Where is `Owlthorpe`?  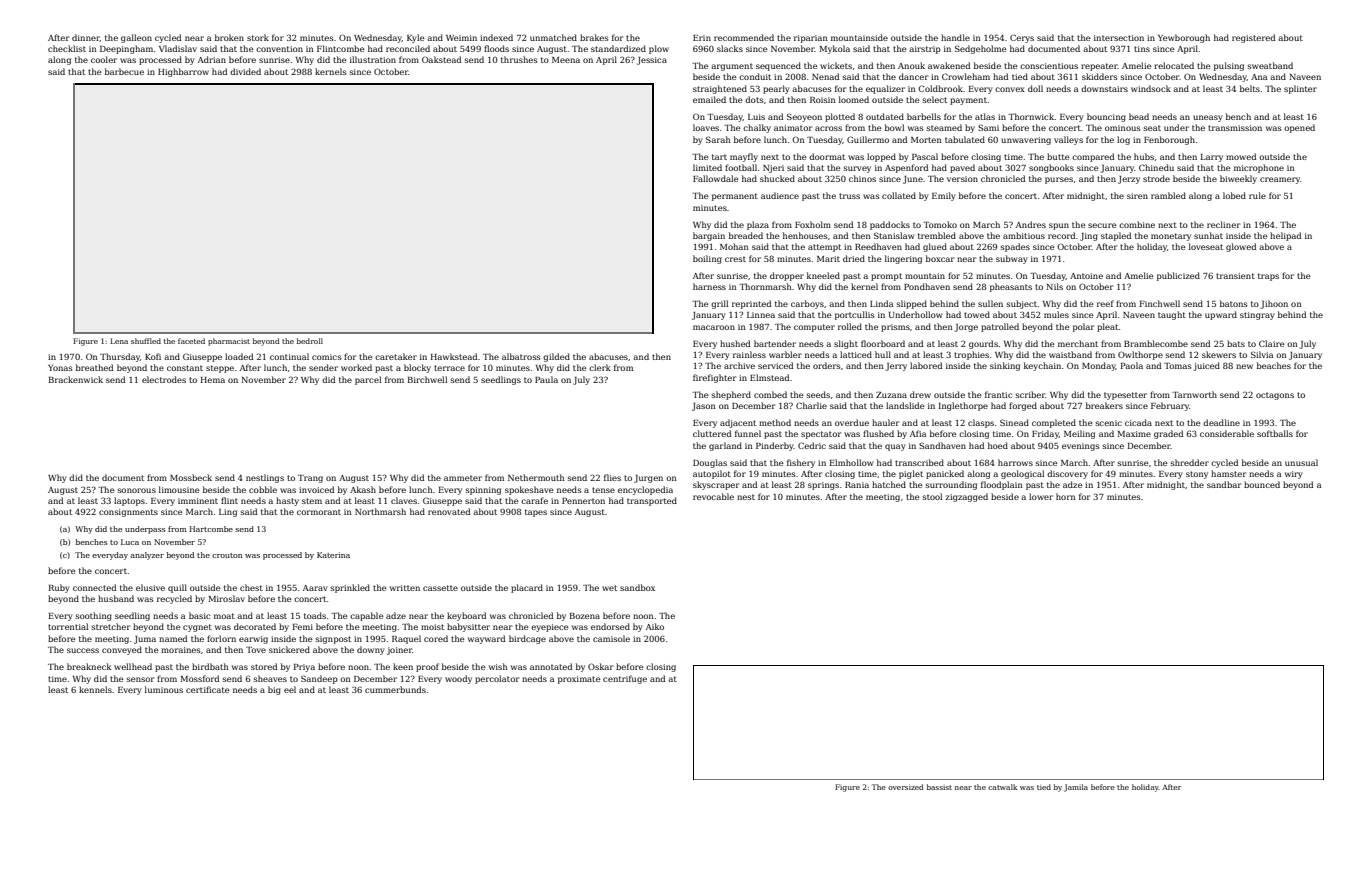 Owlthorpe is located at coordinates (1140, 355).
